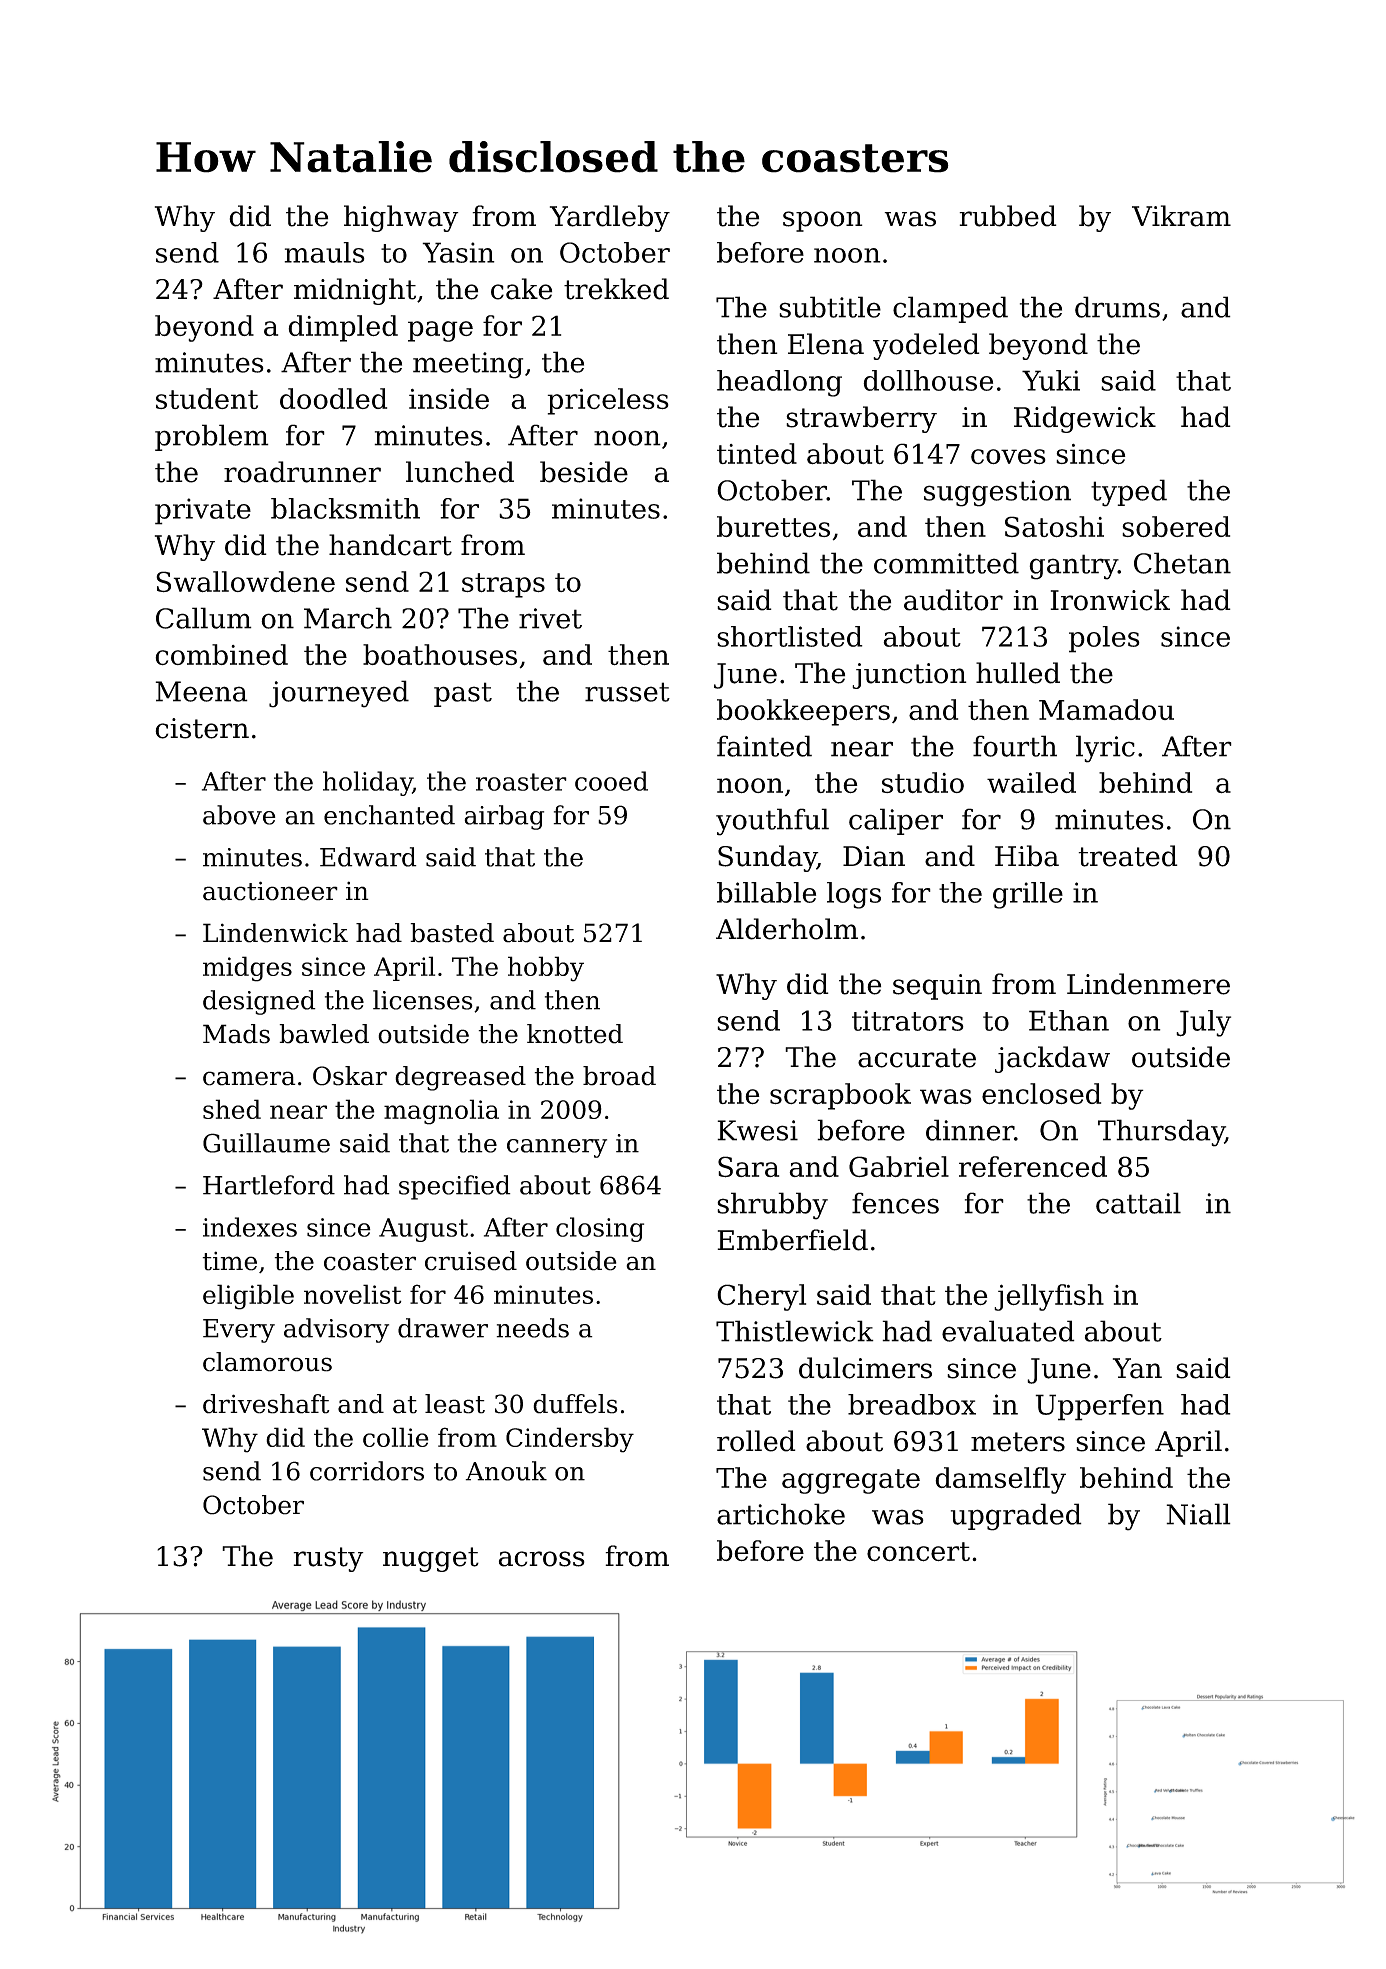 This screenshot has height=1969, width=1386. Describe the element at coordinates (1128, 856) in the screenshot. I see `treated` at that location.
